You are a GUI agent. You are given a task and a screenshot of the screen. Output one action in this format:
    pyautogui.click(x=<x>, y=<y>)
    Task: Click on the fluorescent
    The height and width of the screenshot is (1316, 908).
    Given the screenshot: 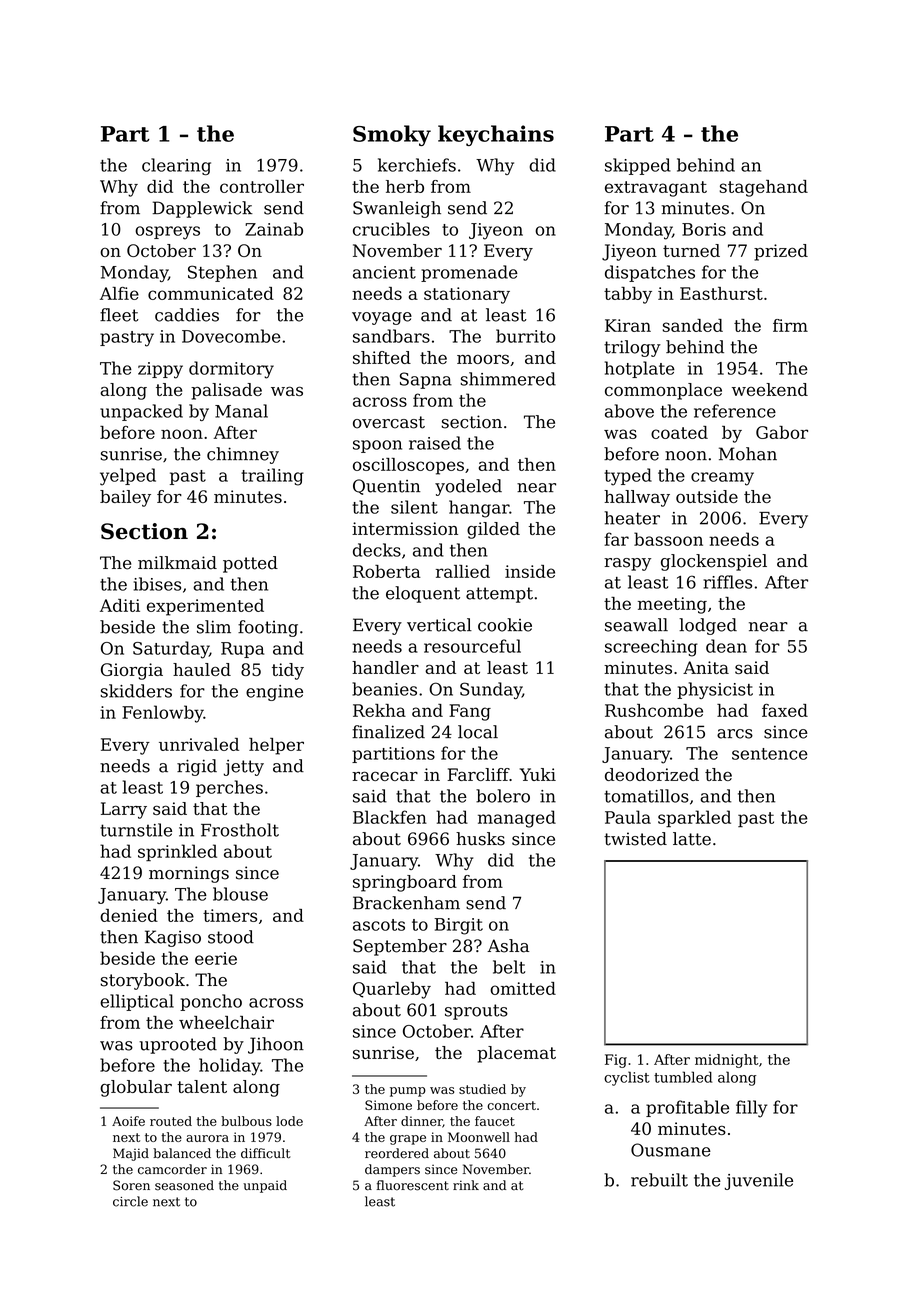 What is the action you would take?
    pyautogui.click(x=413, y=1185)
